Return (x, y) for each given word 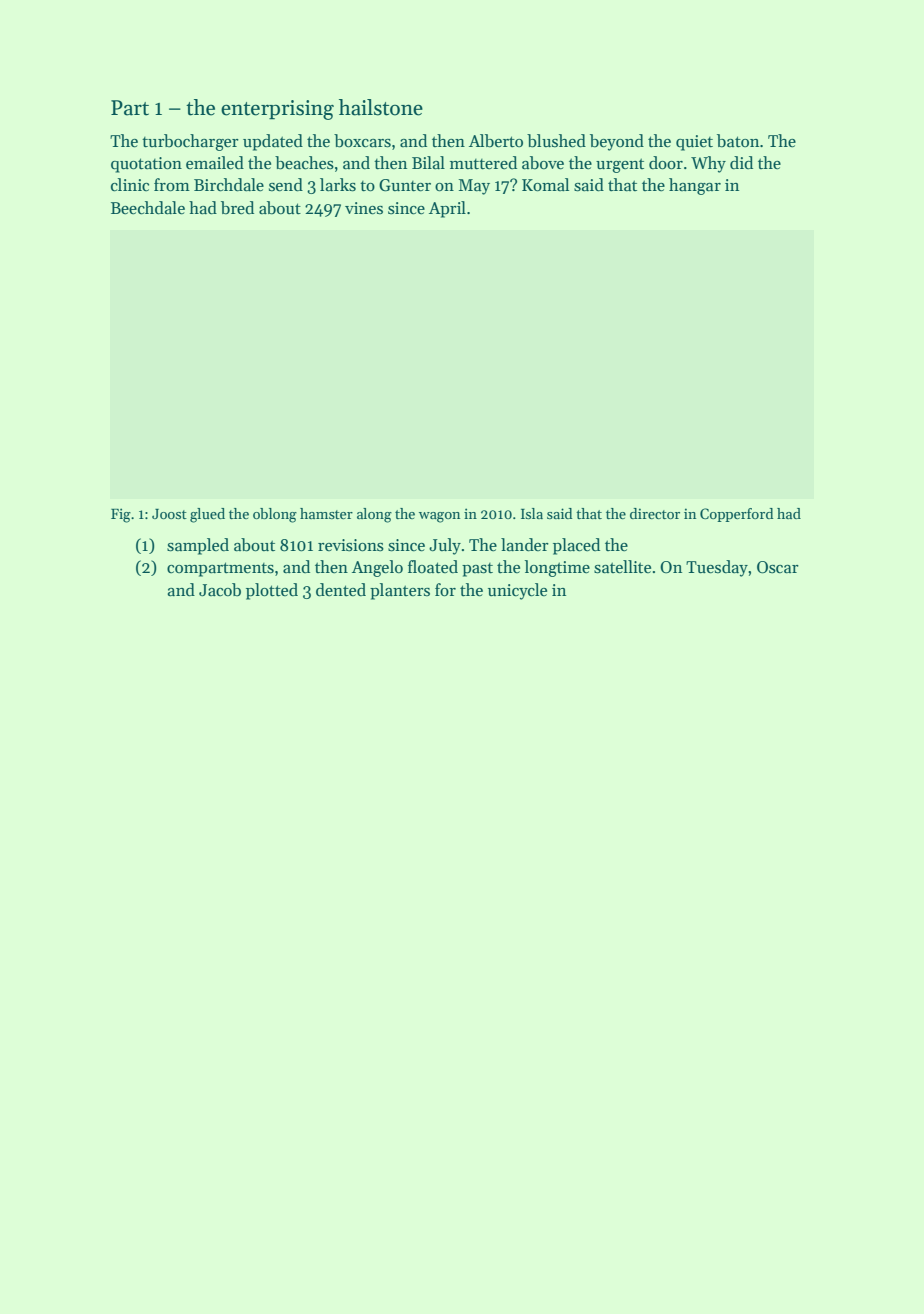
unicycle (517, 591)
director (655, 513)
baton (738, 141)
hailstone (381, 107)
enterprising (277, 110)
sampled (198, 546)
